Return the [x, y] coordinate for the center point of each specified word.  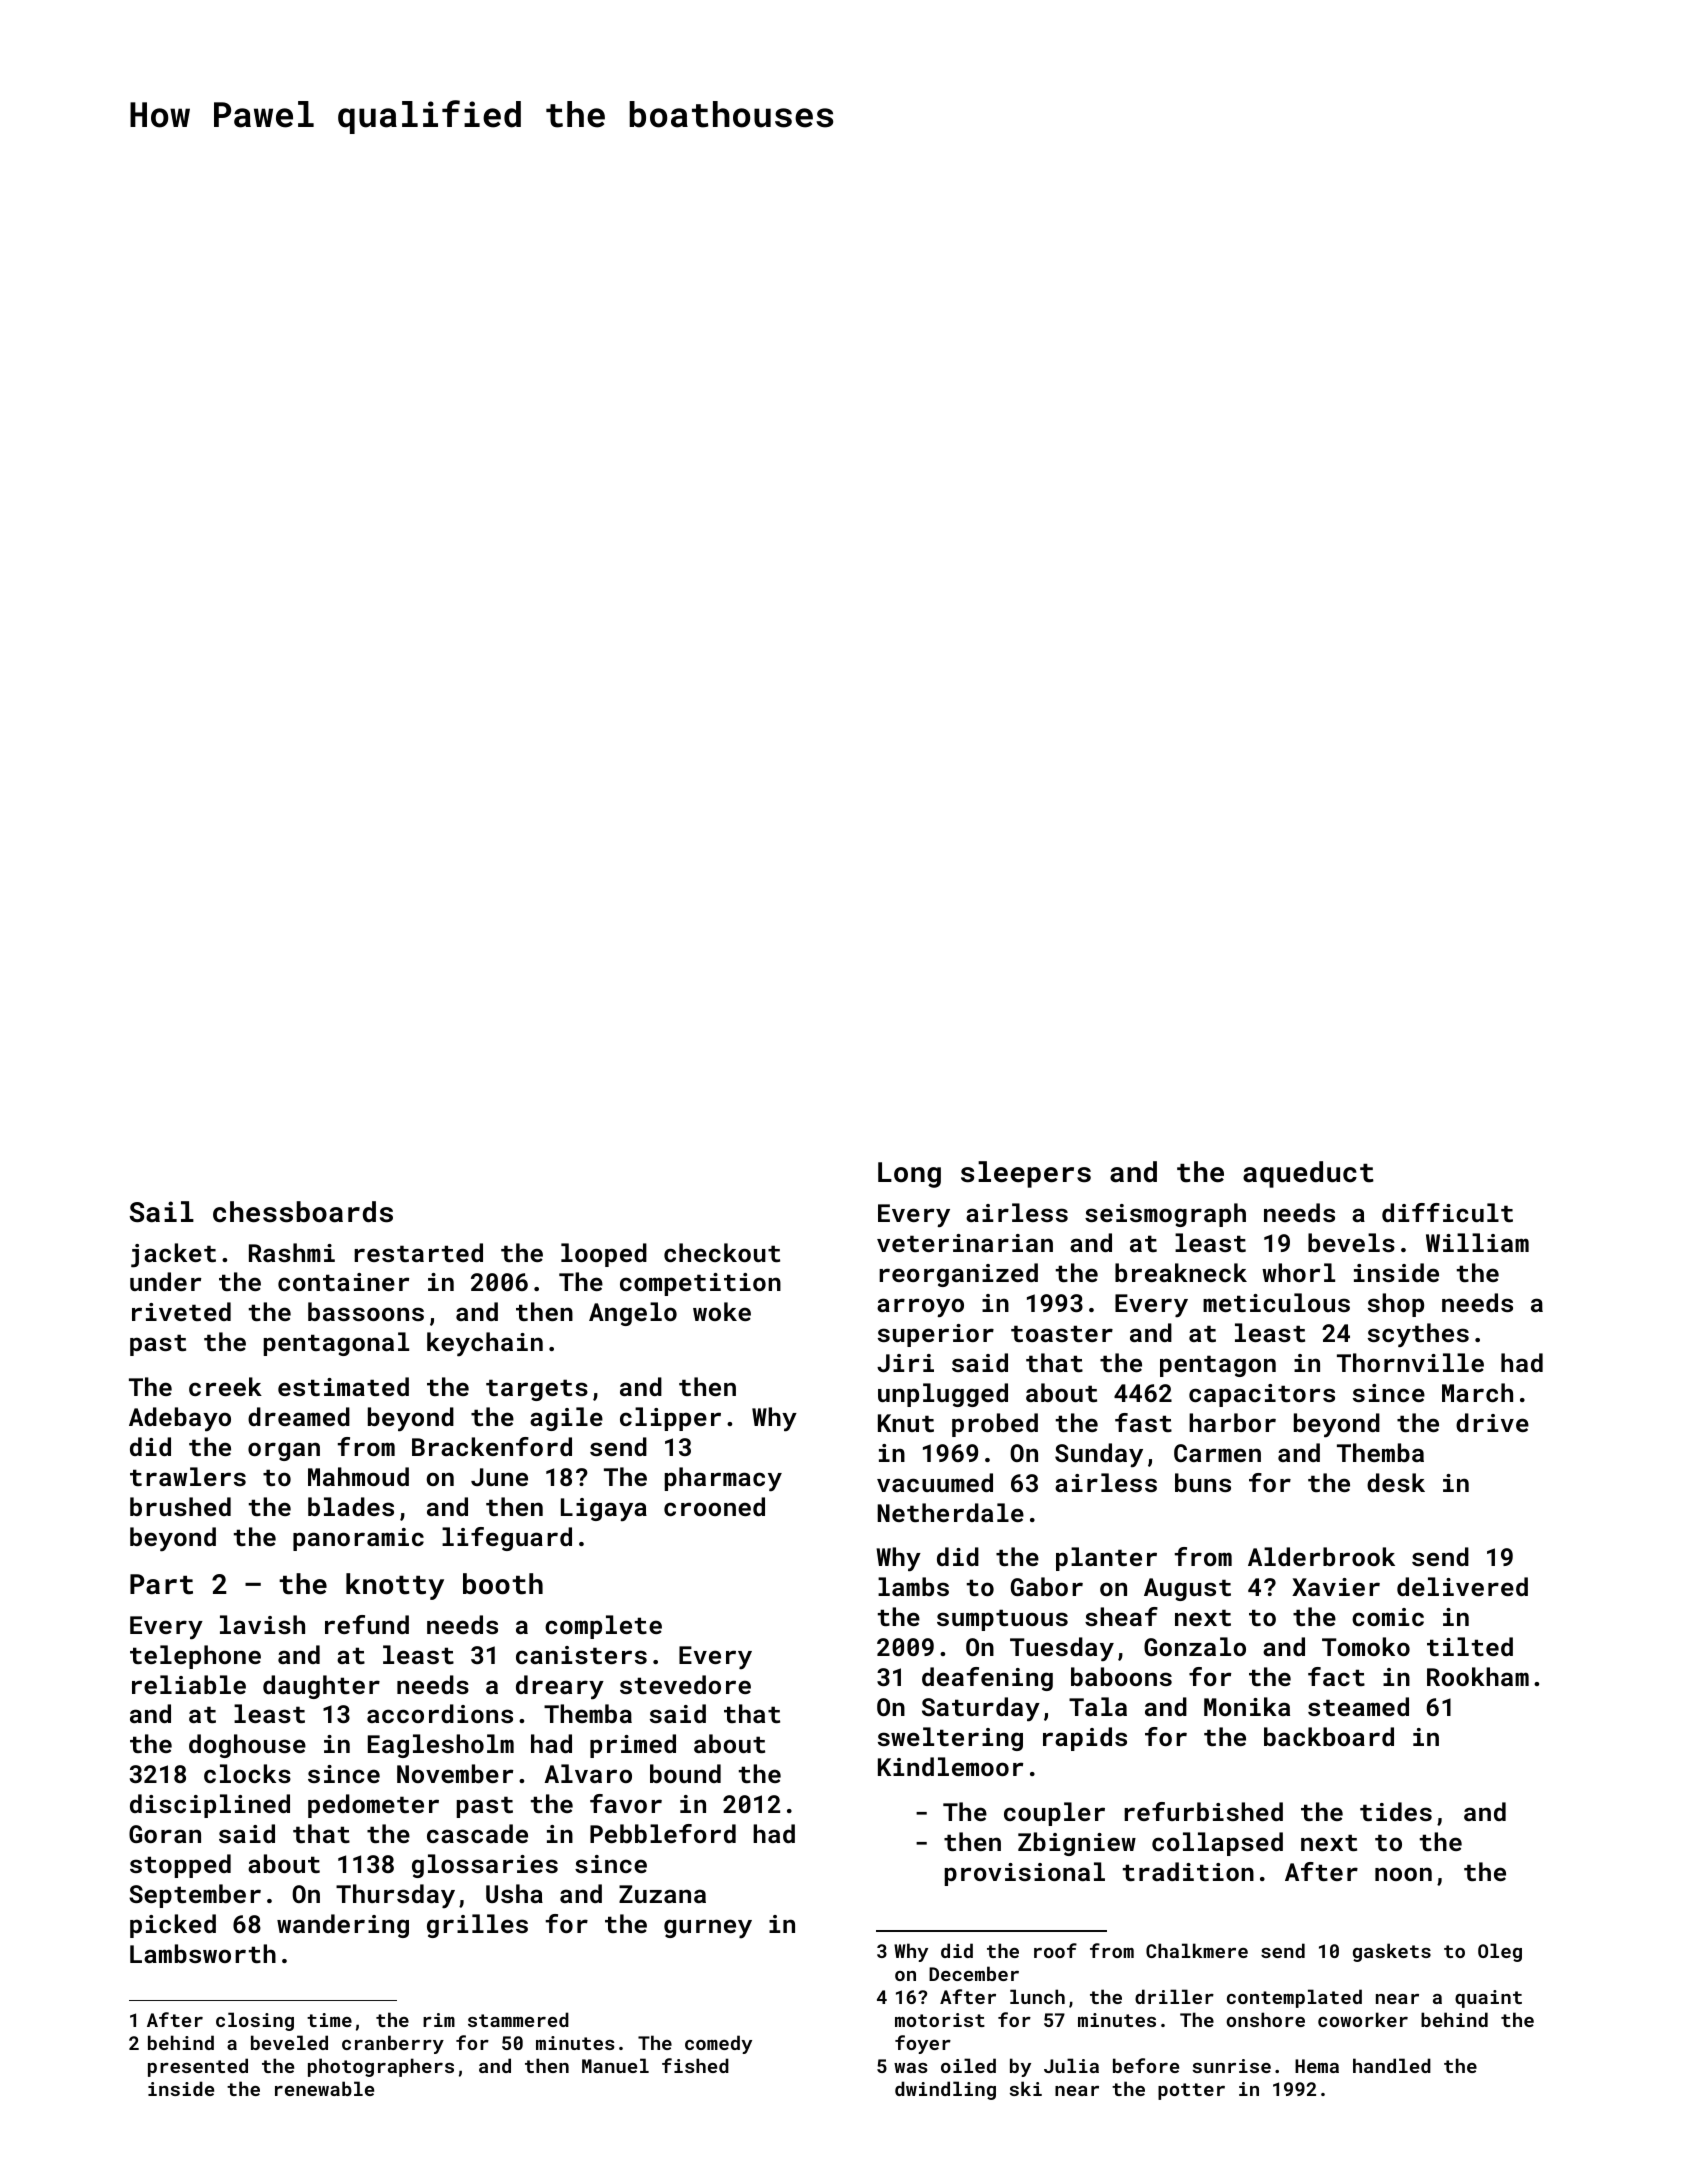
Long [909, 1175]
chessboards [303, 1212]
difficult [1447, 1212]
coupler [1054, 1814]
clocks [247, 1773]
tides [1396, 1811]
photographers [381, 2067]
